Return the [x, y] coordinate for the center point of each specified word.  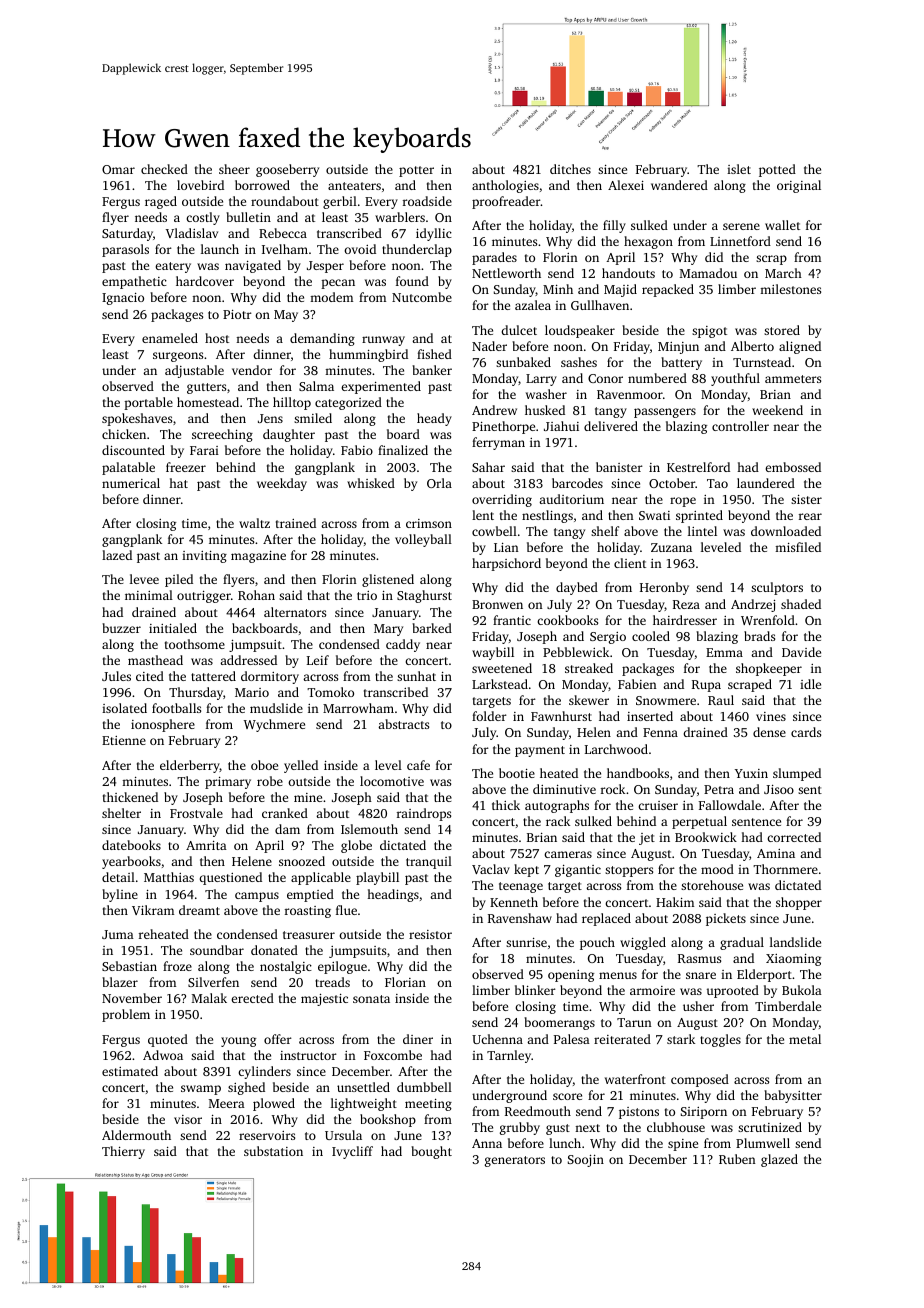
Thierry [123, 1152]
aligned [800, 347]
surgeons [178, 357]
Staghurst [424, 596]
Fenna [660, 732]
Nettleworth [506, 273]
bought [431, 1152]
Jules [116, 676]
